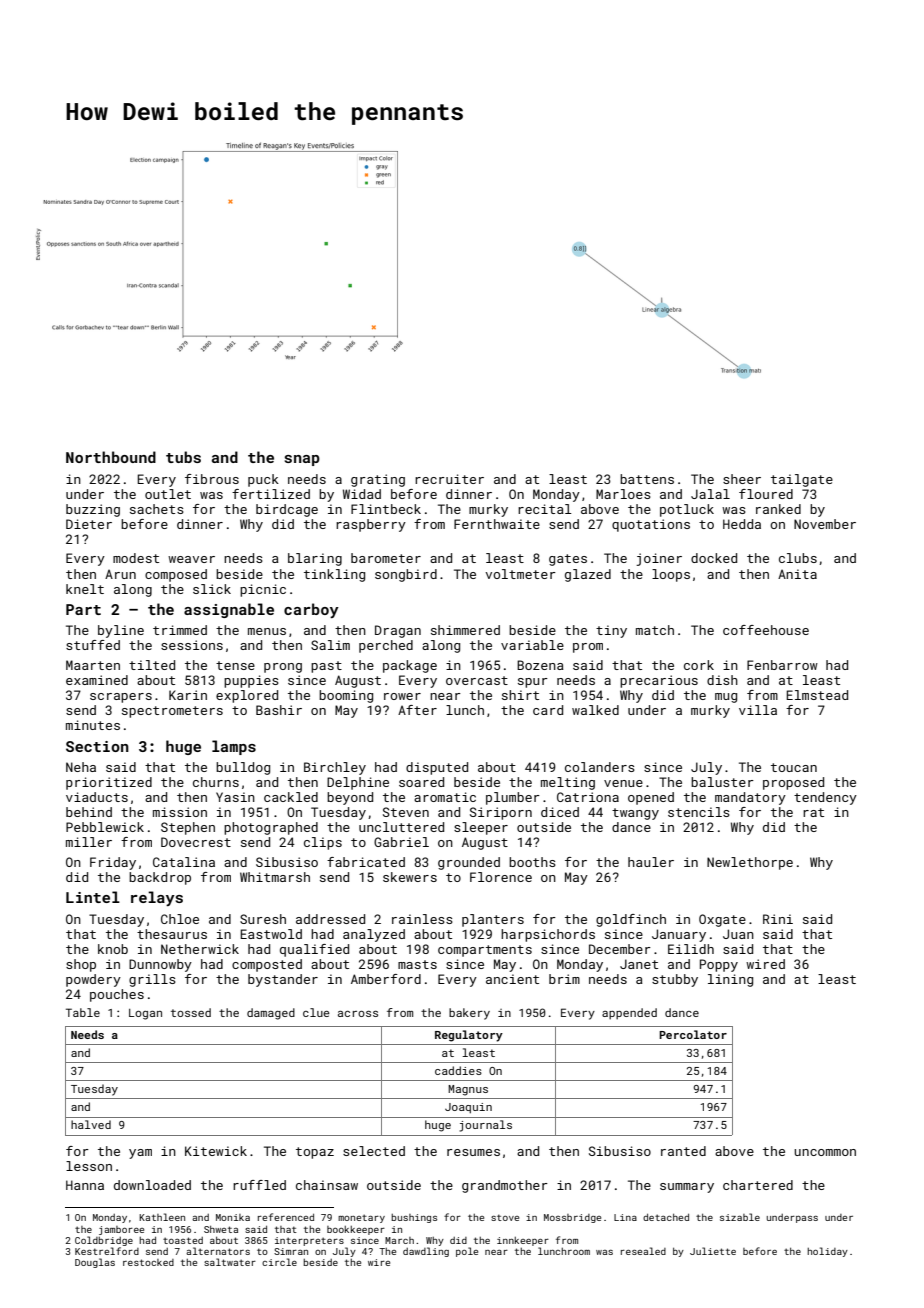  Describe the element at coordinates (730, 980) in the screenshot. I see `lining` at that location.
